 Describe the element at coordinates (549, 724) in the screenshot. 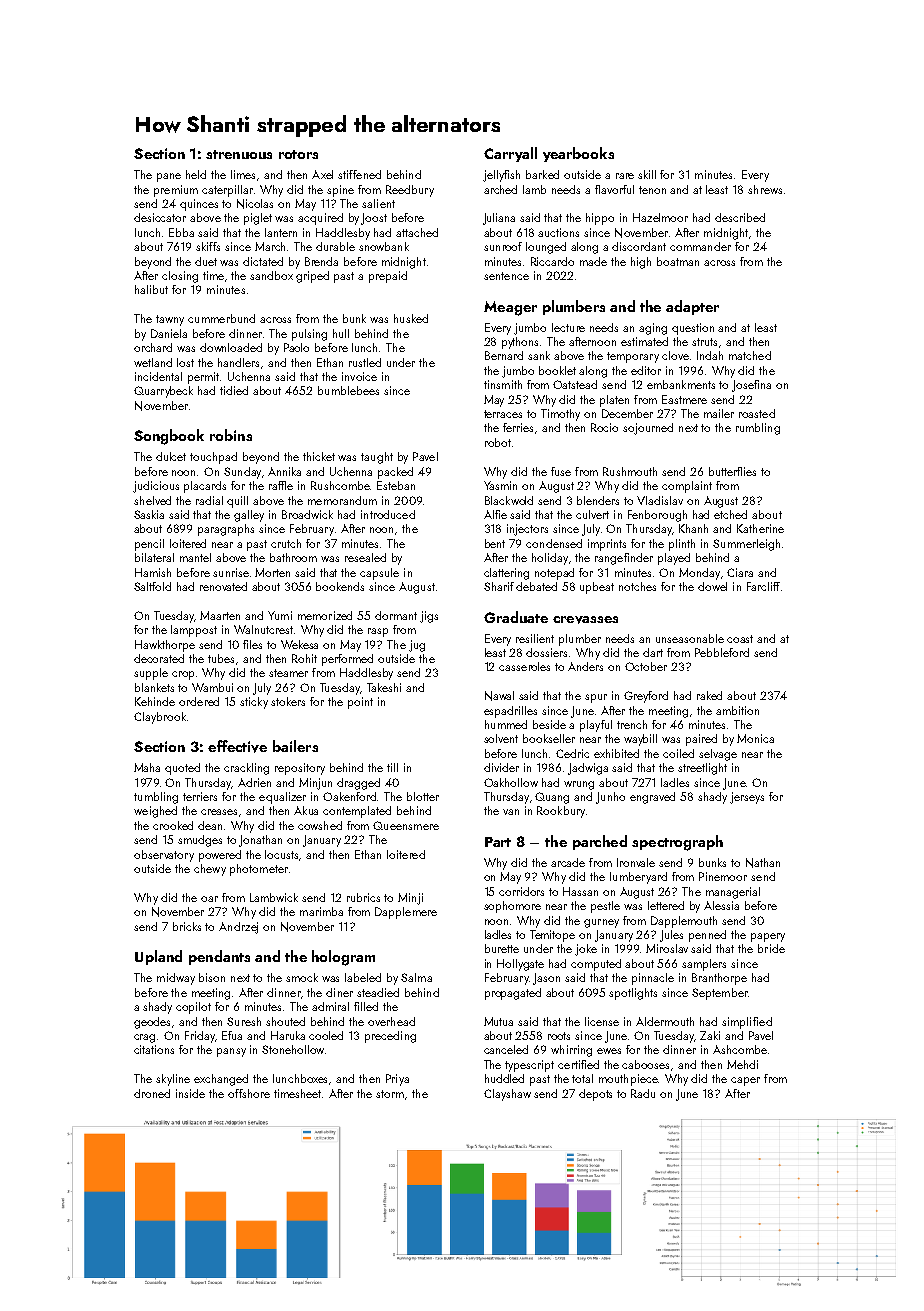

I see `beside` at that location.
